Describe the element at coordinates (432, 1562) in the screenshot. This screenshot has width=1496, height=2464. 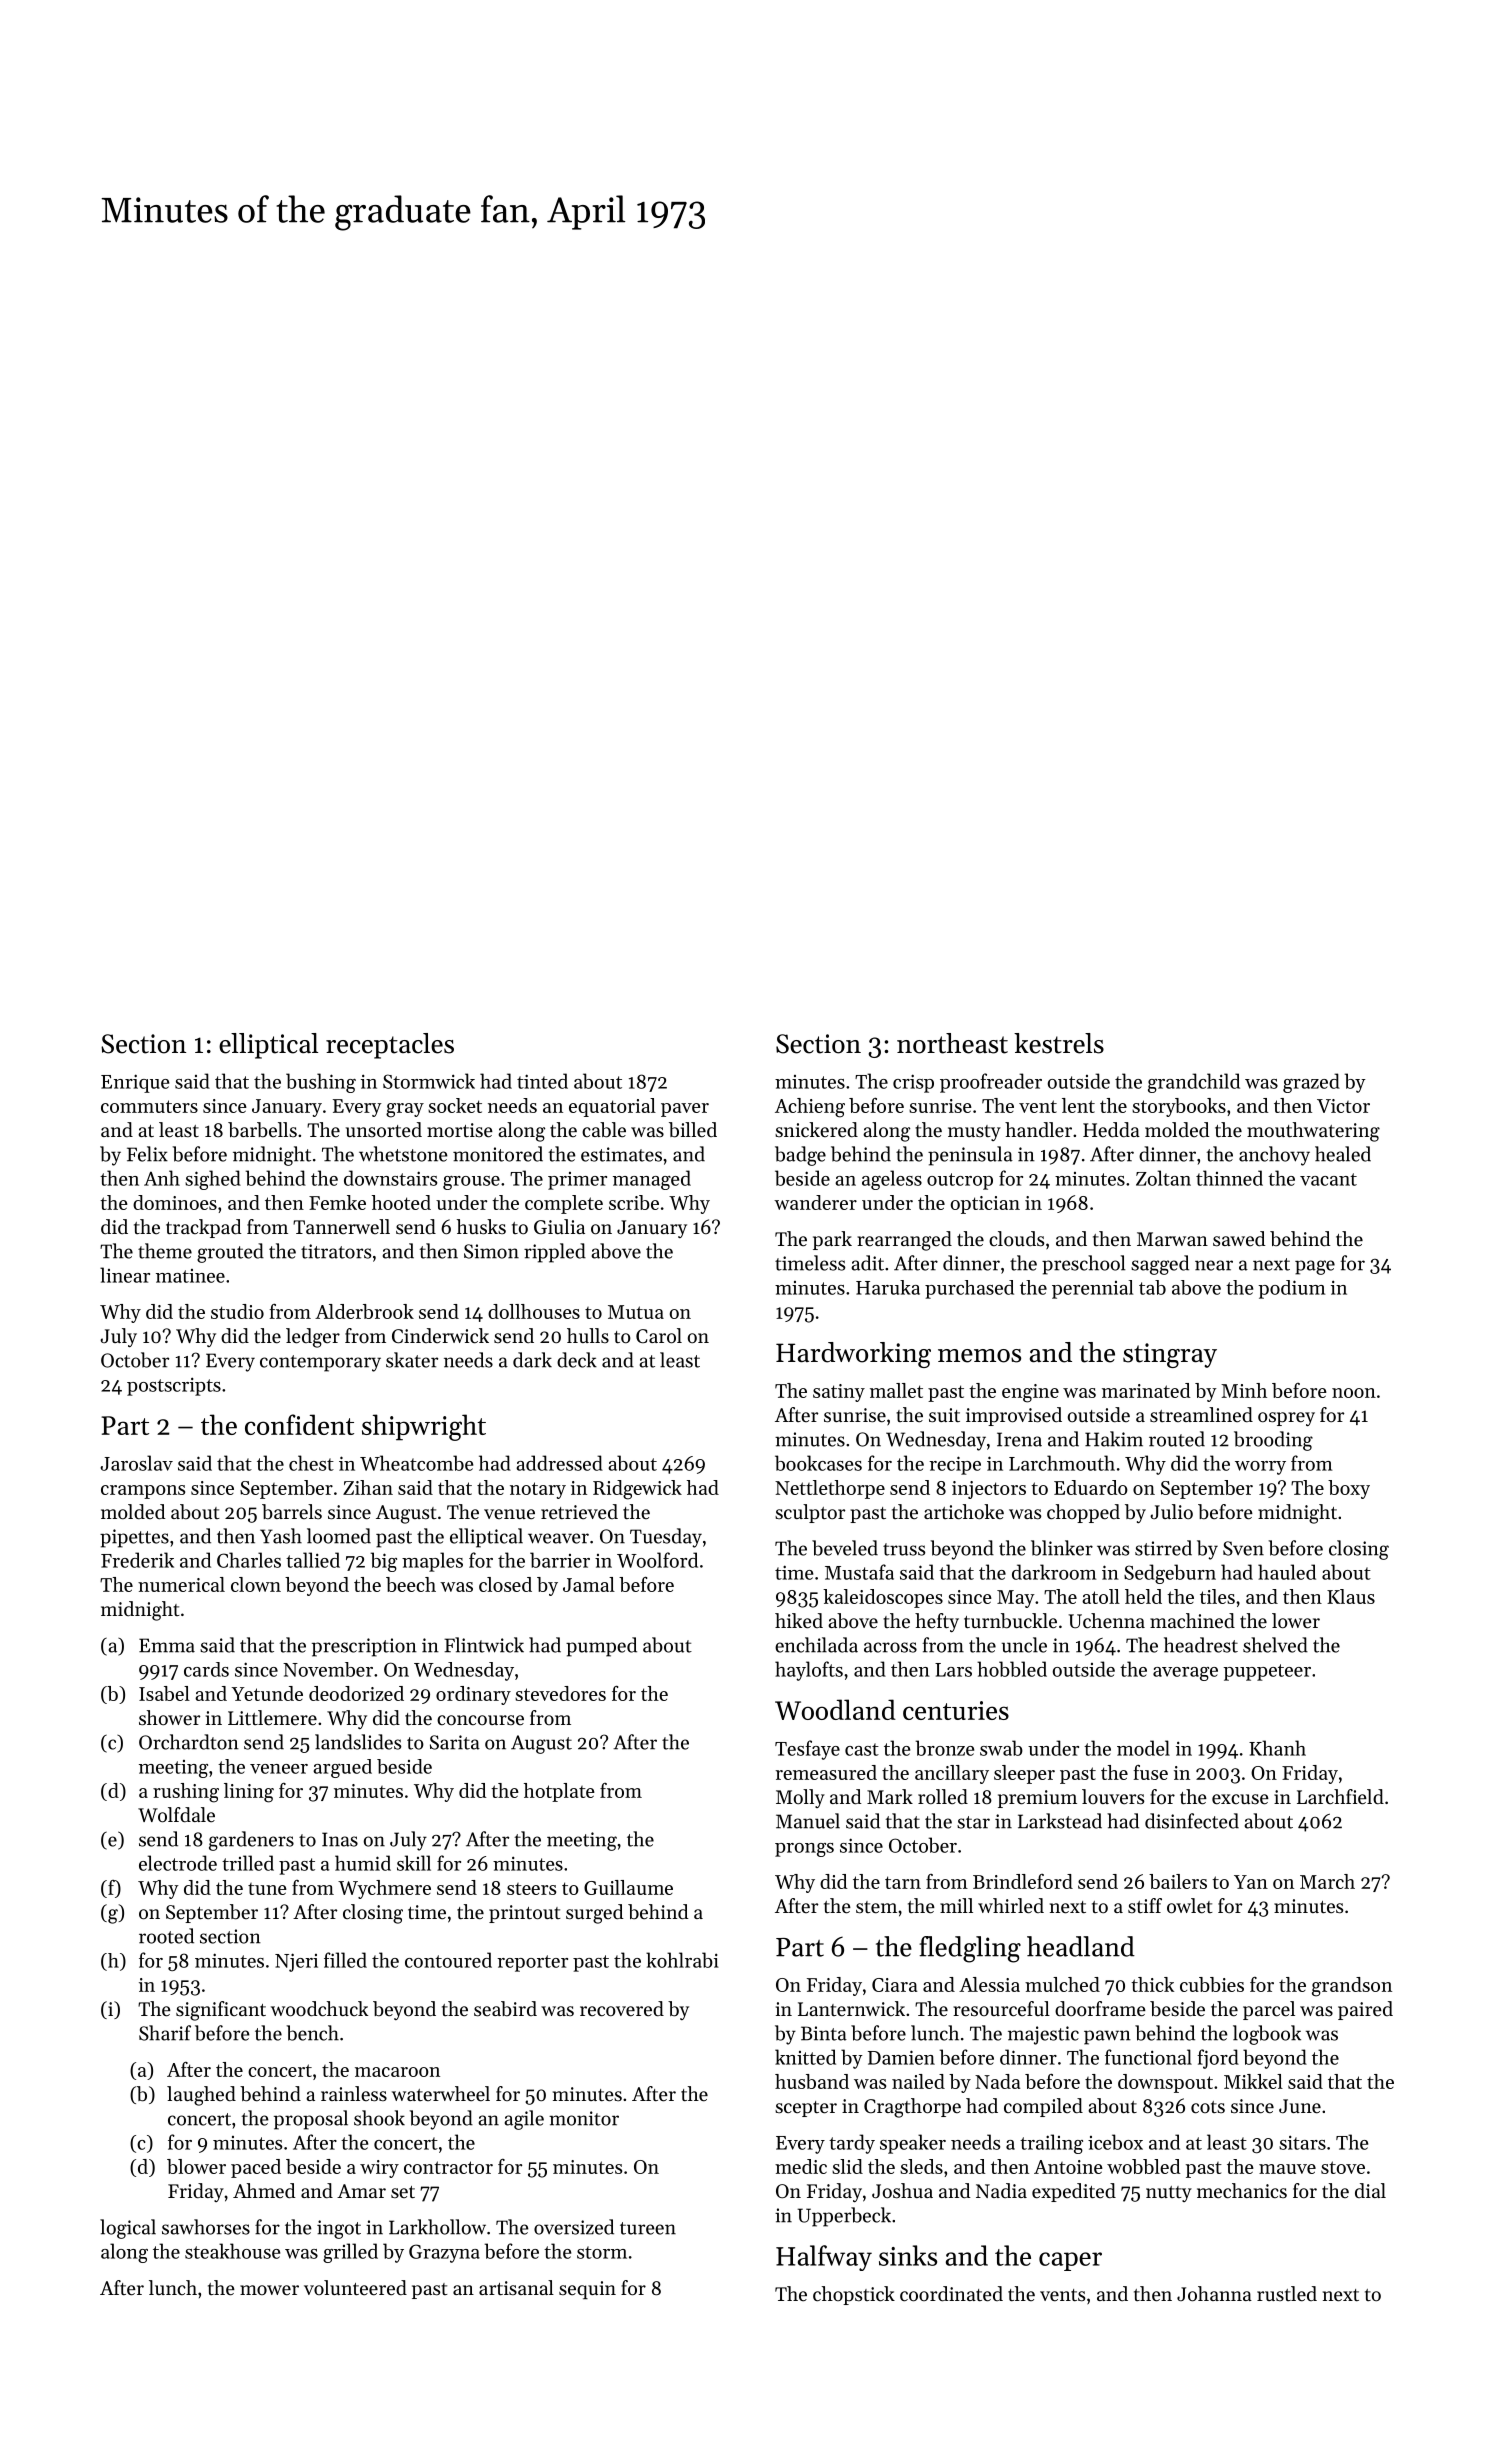
I see `maples` at that location.
